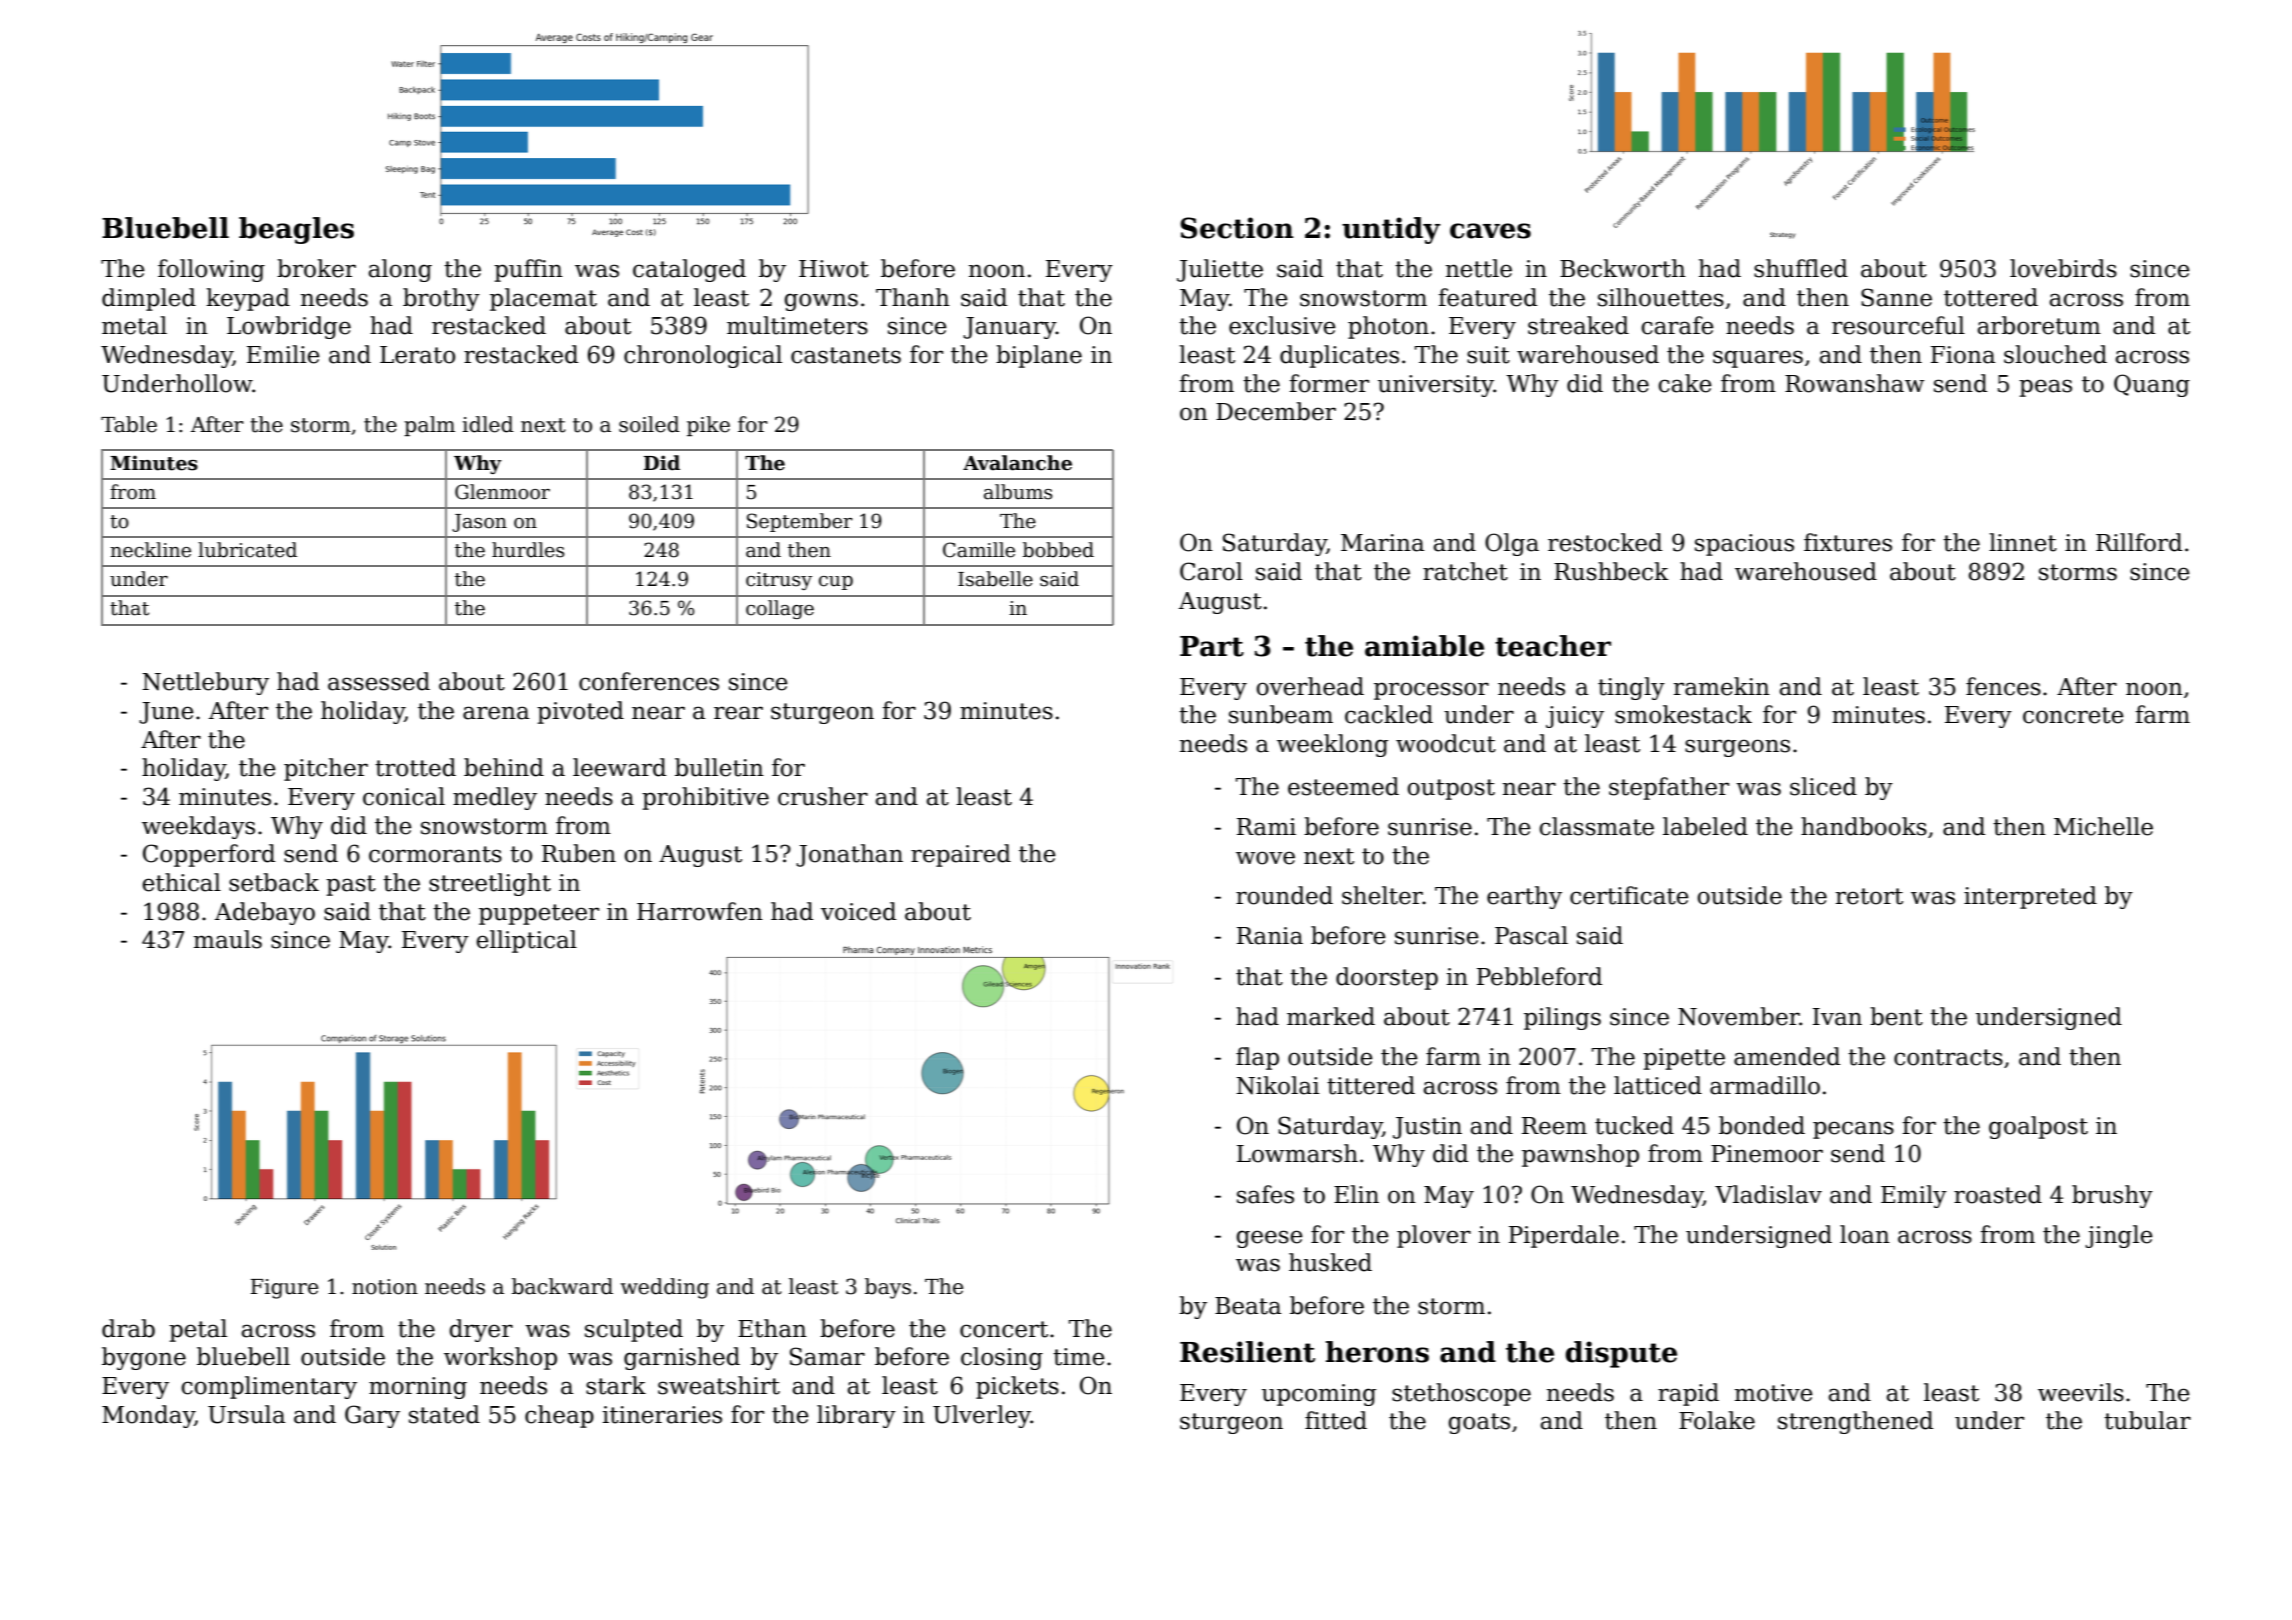 This screenshot has height=1620, width=2292. Describe the element at coordinates (1266, 827) in the screenshot. I see `Rami` at that location.
